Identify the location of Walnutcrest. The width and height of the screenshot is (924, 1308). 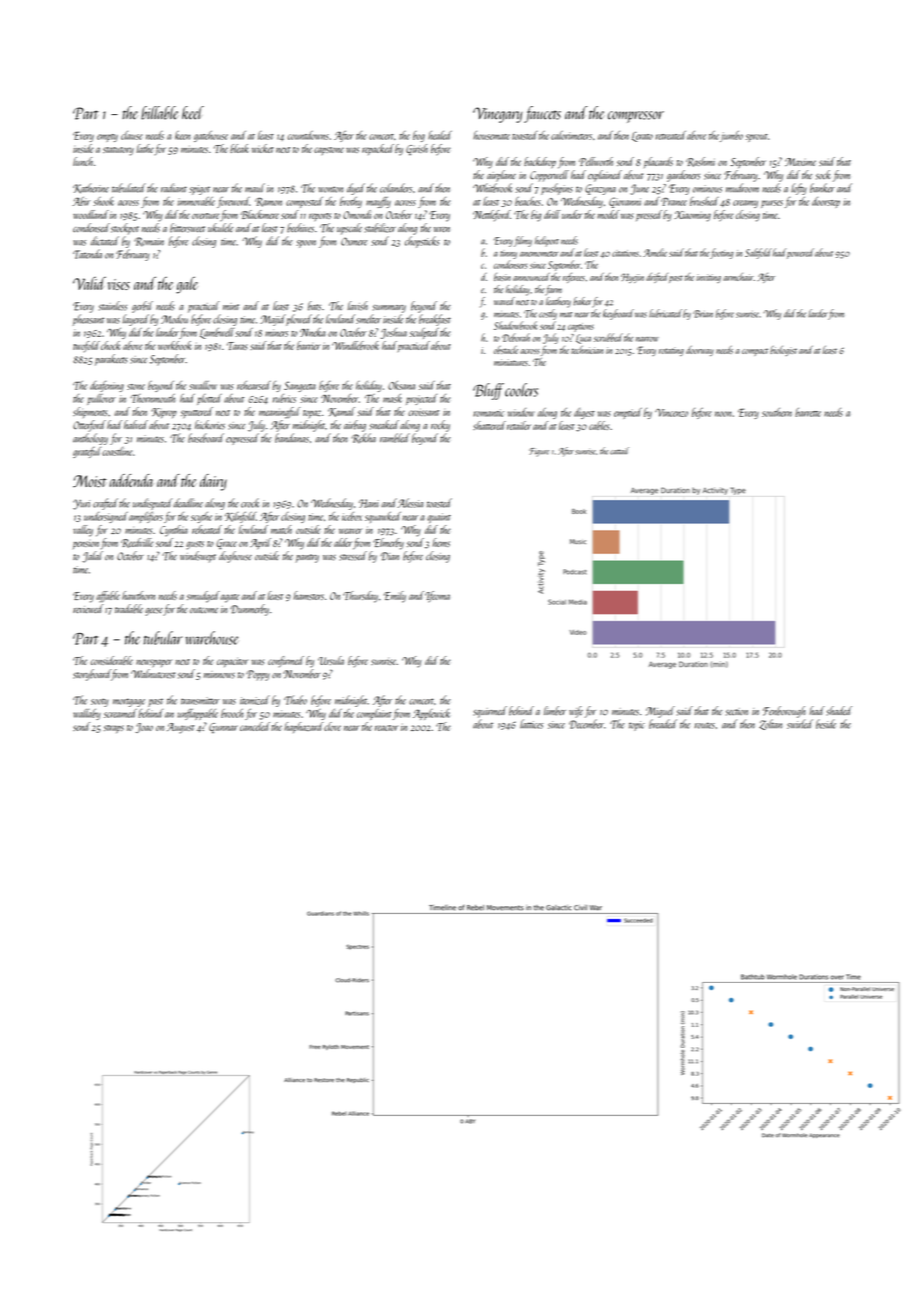
(153, 674).
